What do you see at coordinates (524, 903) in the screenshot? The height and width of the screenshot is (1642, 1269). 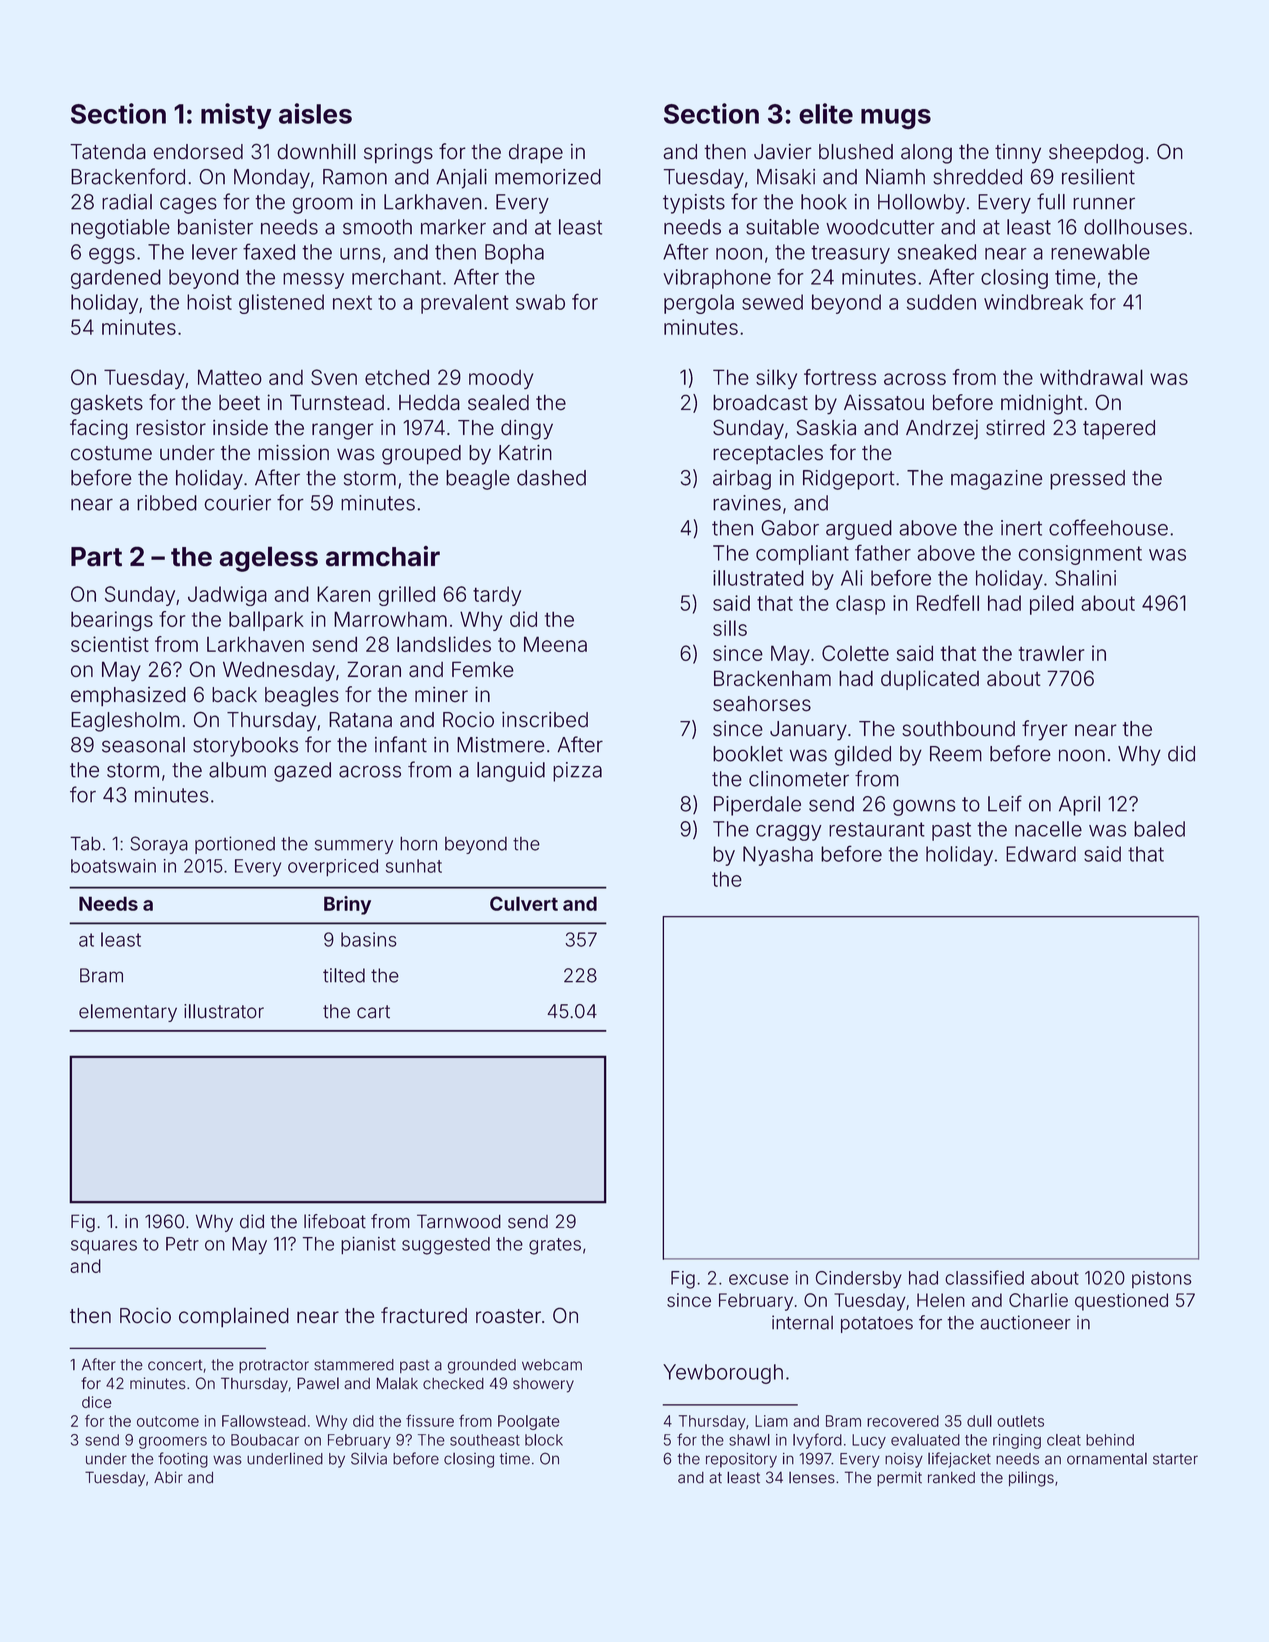 I see `Culvert` at bounding box center [524, 903].
